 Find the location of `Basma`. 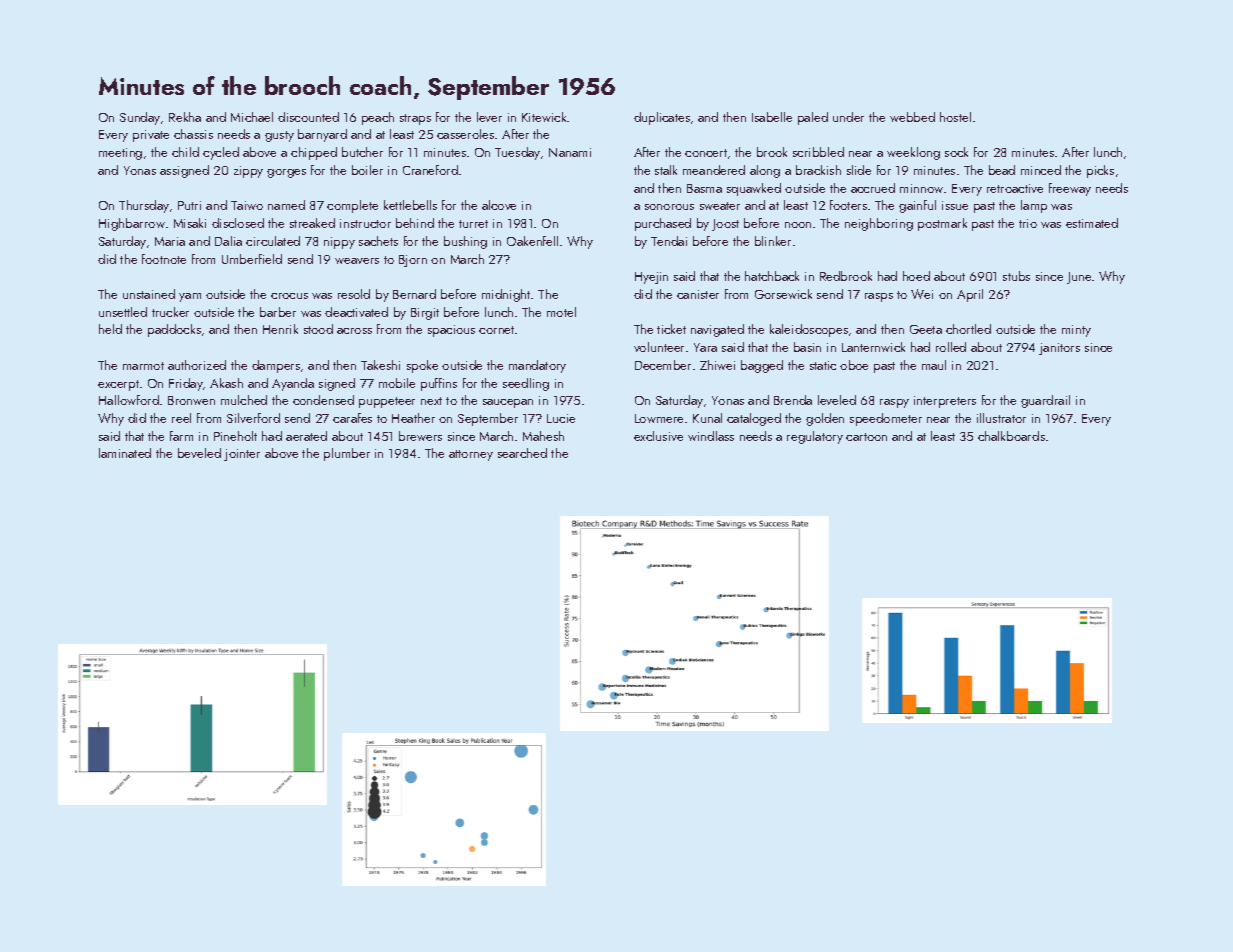

Basma is located at coordinates (704, 188).
